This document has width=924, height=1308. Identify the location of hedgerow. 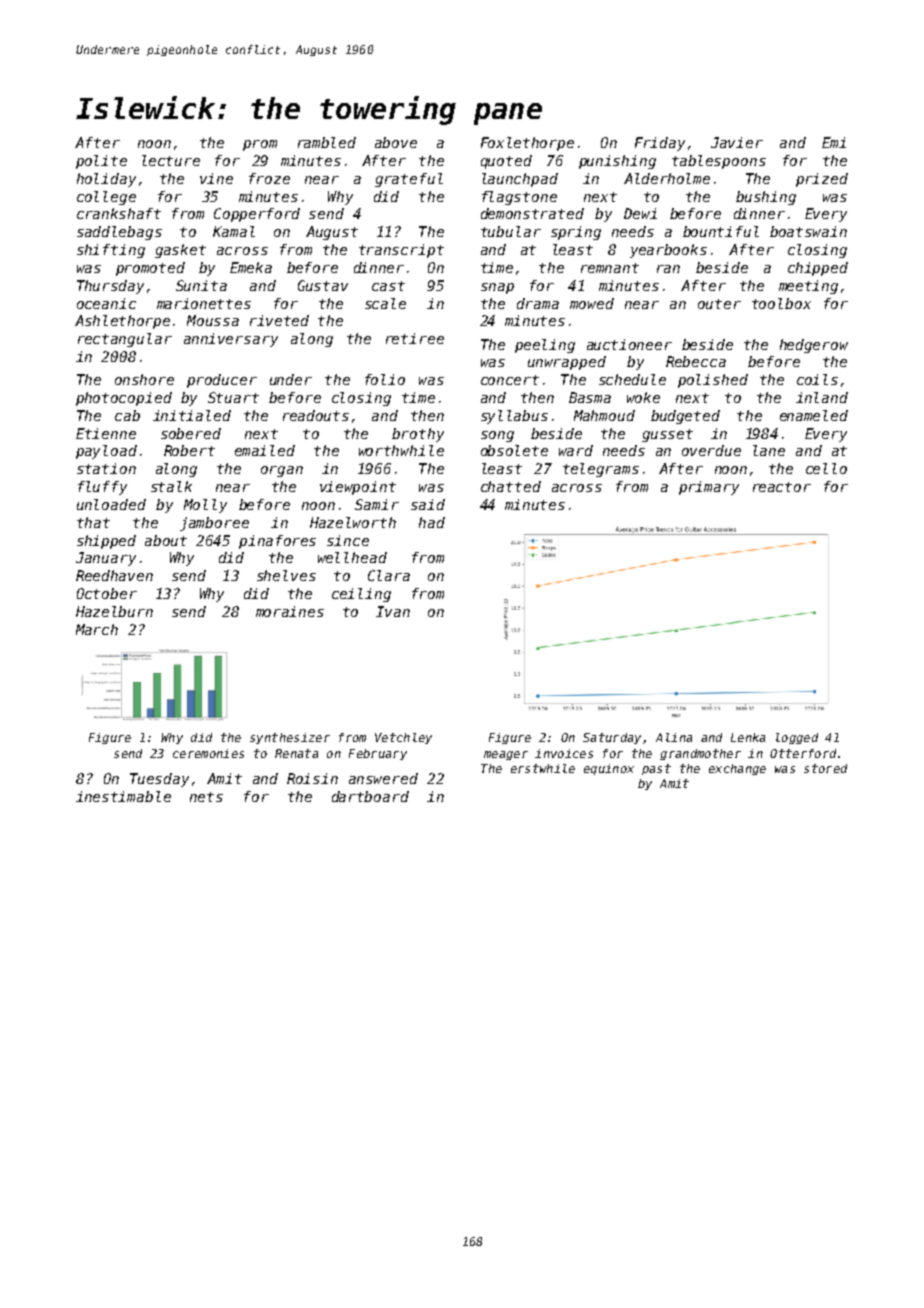
(814, 346).
